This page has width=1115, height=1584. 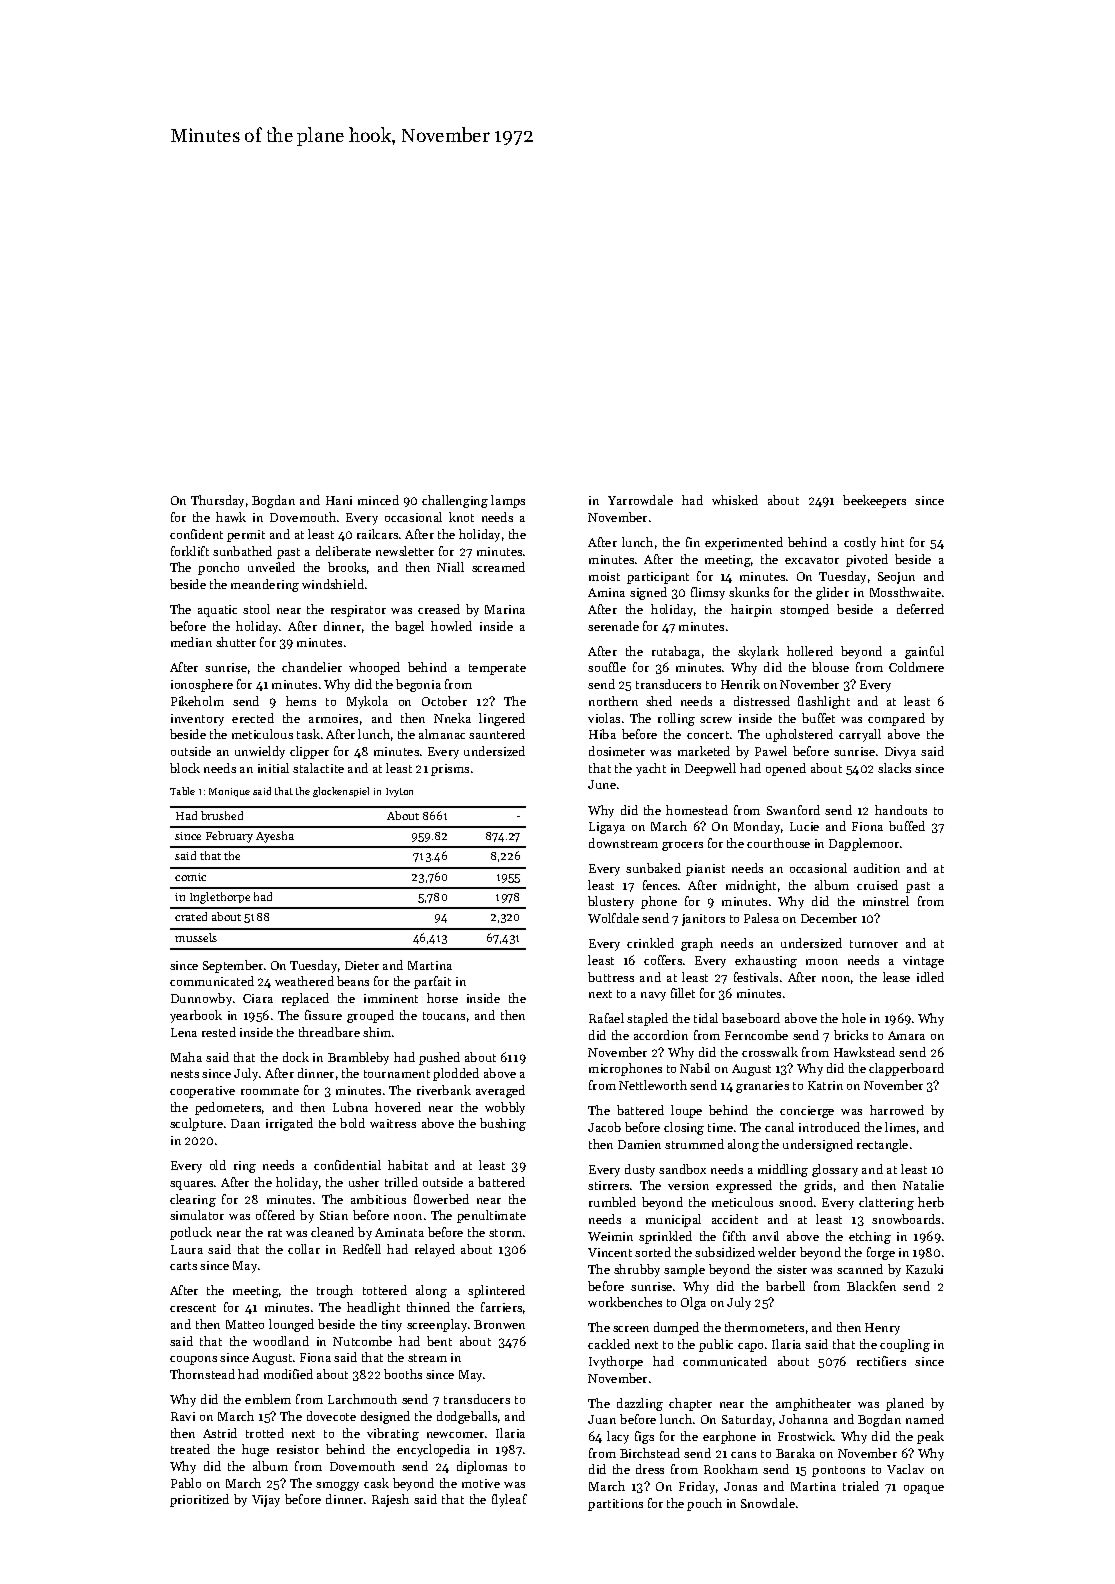 I want to click on Vijay, so click(x=266, y=1501).
